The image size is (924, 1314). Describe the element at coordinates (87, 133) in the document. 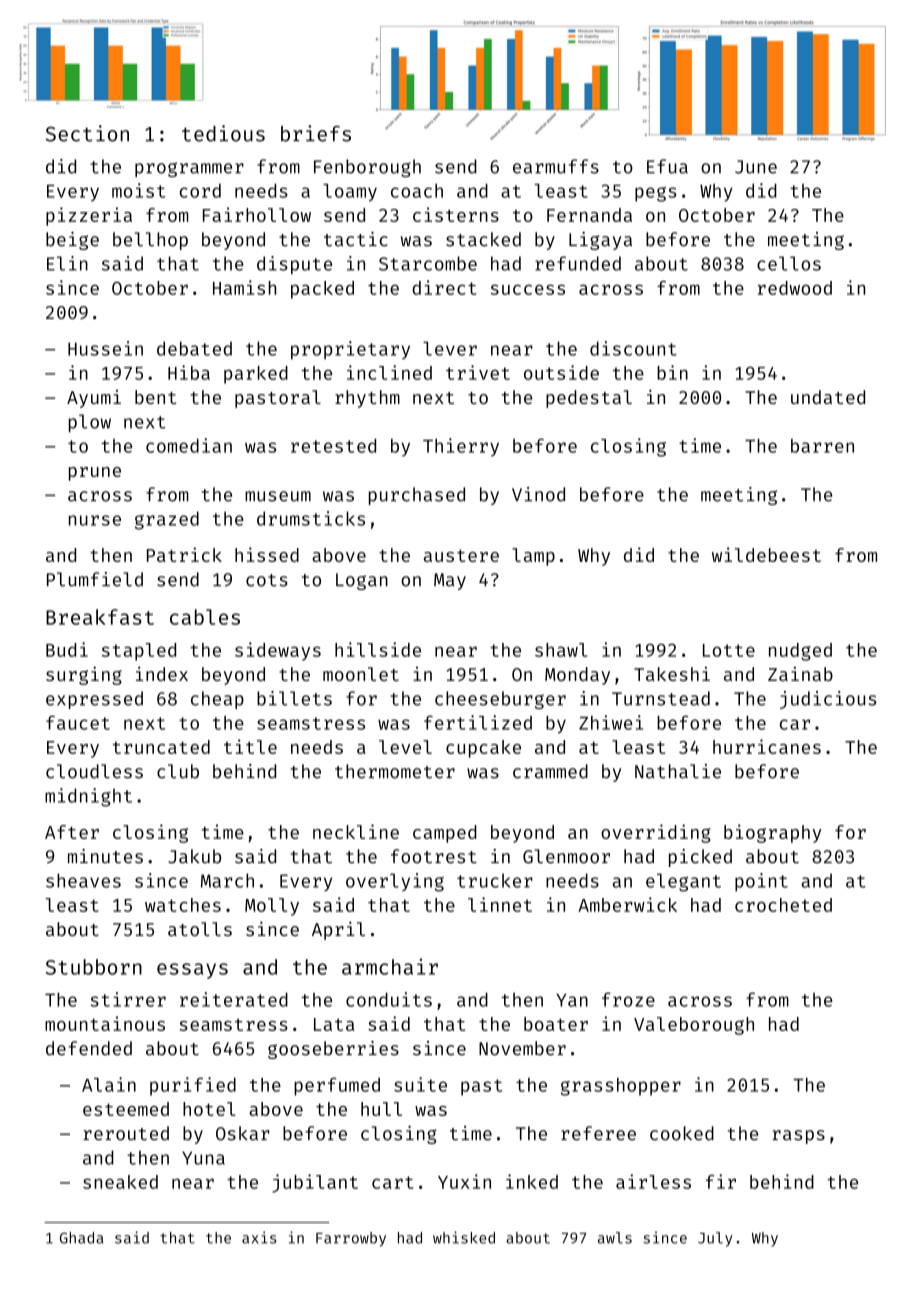

I see `Section` at that location.
